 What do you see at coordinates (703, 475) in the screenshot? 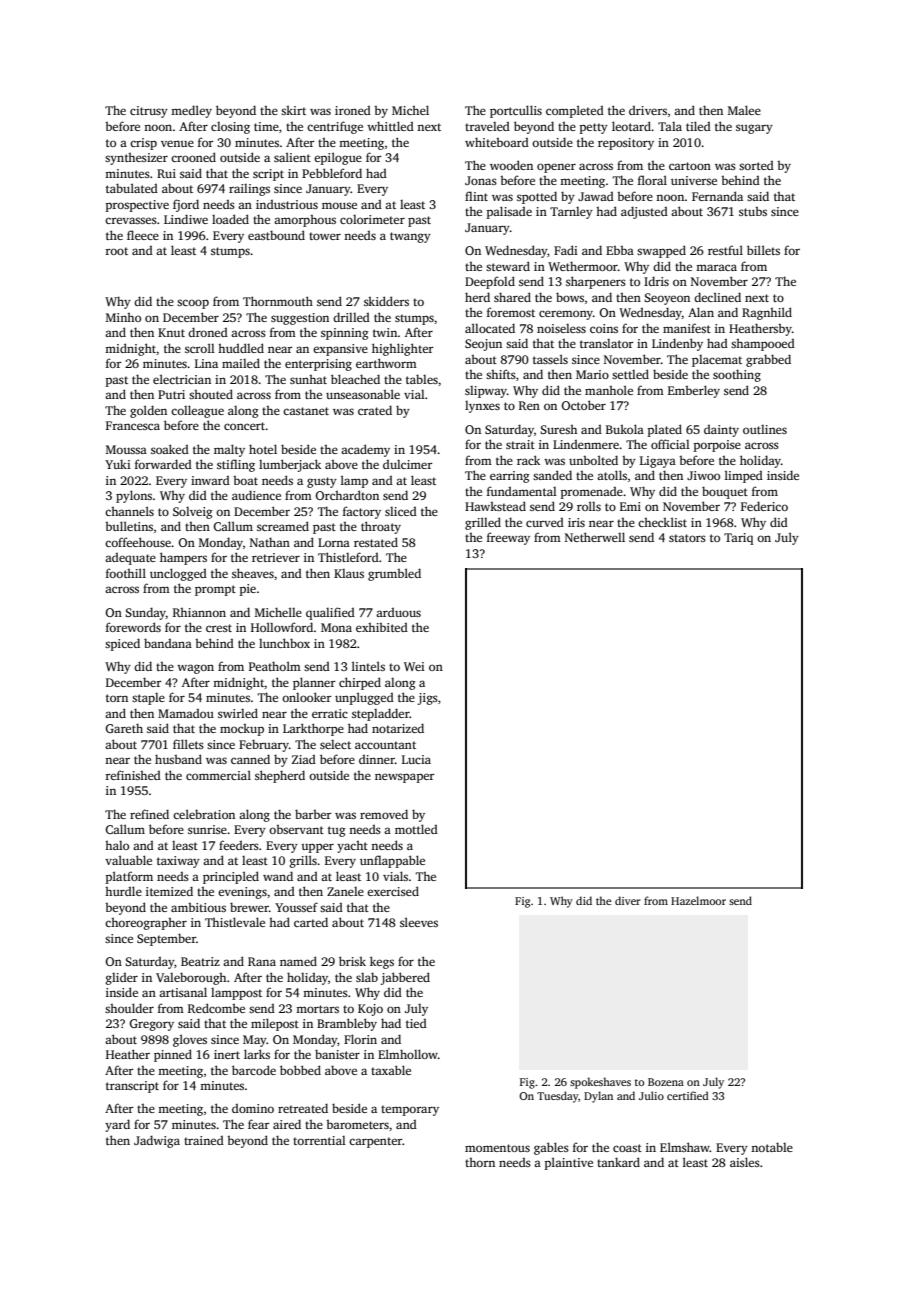
I see `Jiwoo` at bounding box center [703, 475].
